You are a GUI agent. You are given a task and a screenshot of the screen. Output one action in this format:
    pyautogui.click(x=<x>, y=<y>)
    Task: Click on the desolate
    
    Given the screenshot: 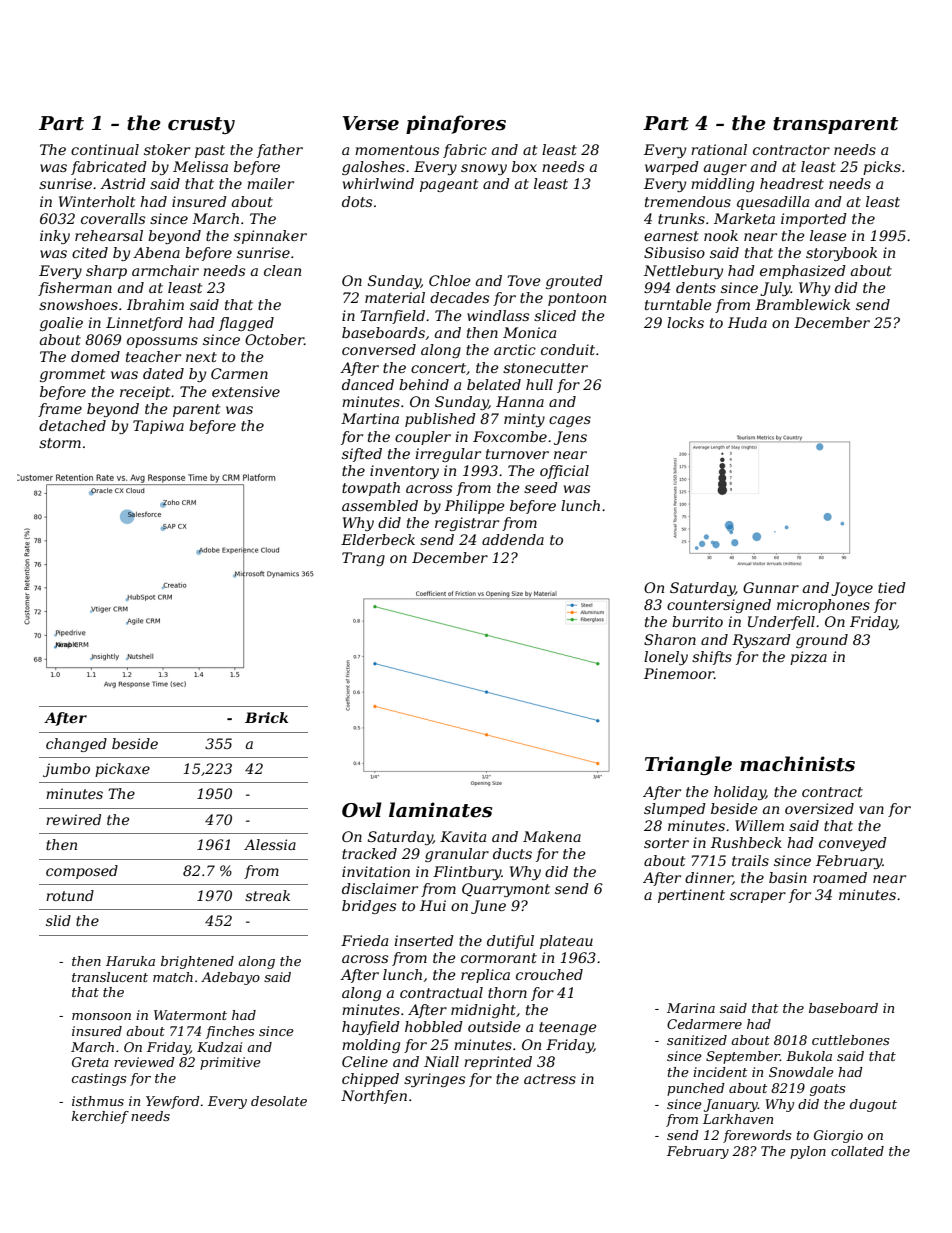 What is the action you would take?
    pyautogui.click(x=279, y=1101)
